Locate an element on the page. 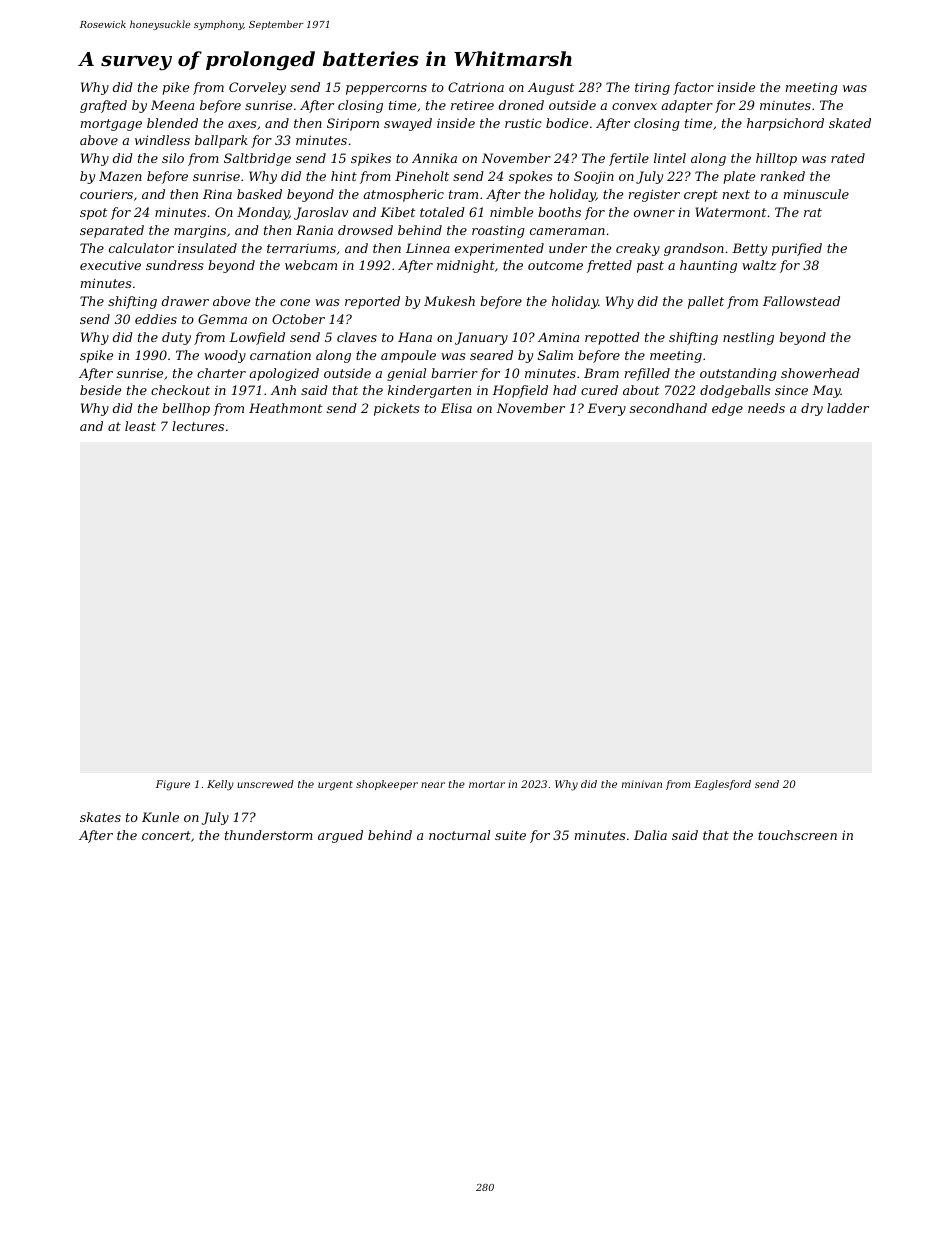  Elisa is located at coordinates (456, 408).
